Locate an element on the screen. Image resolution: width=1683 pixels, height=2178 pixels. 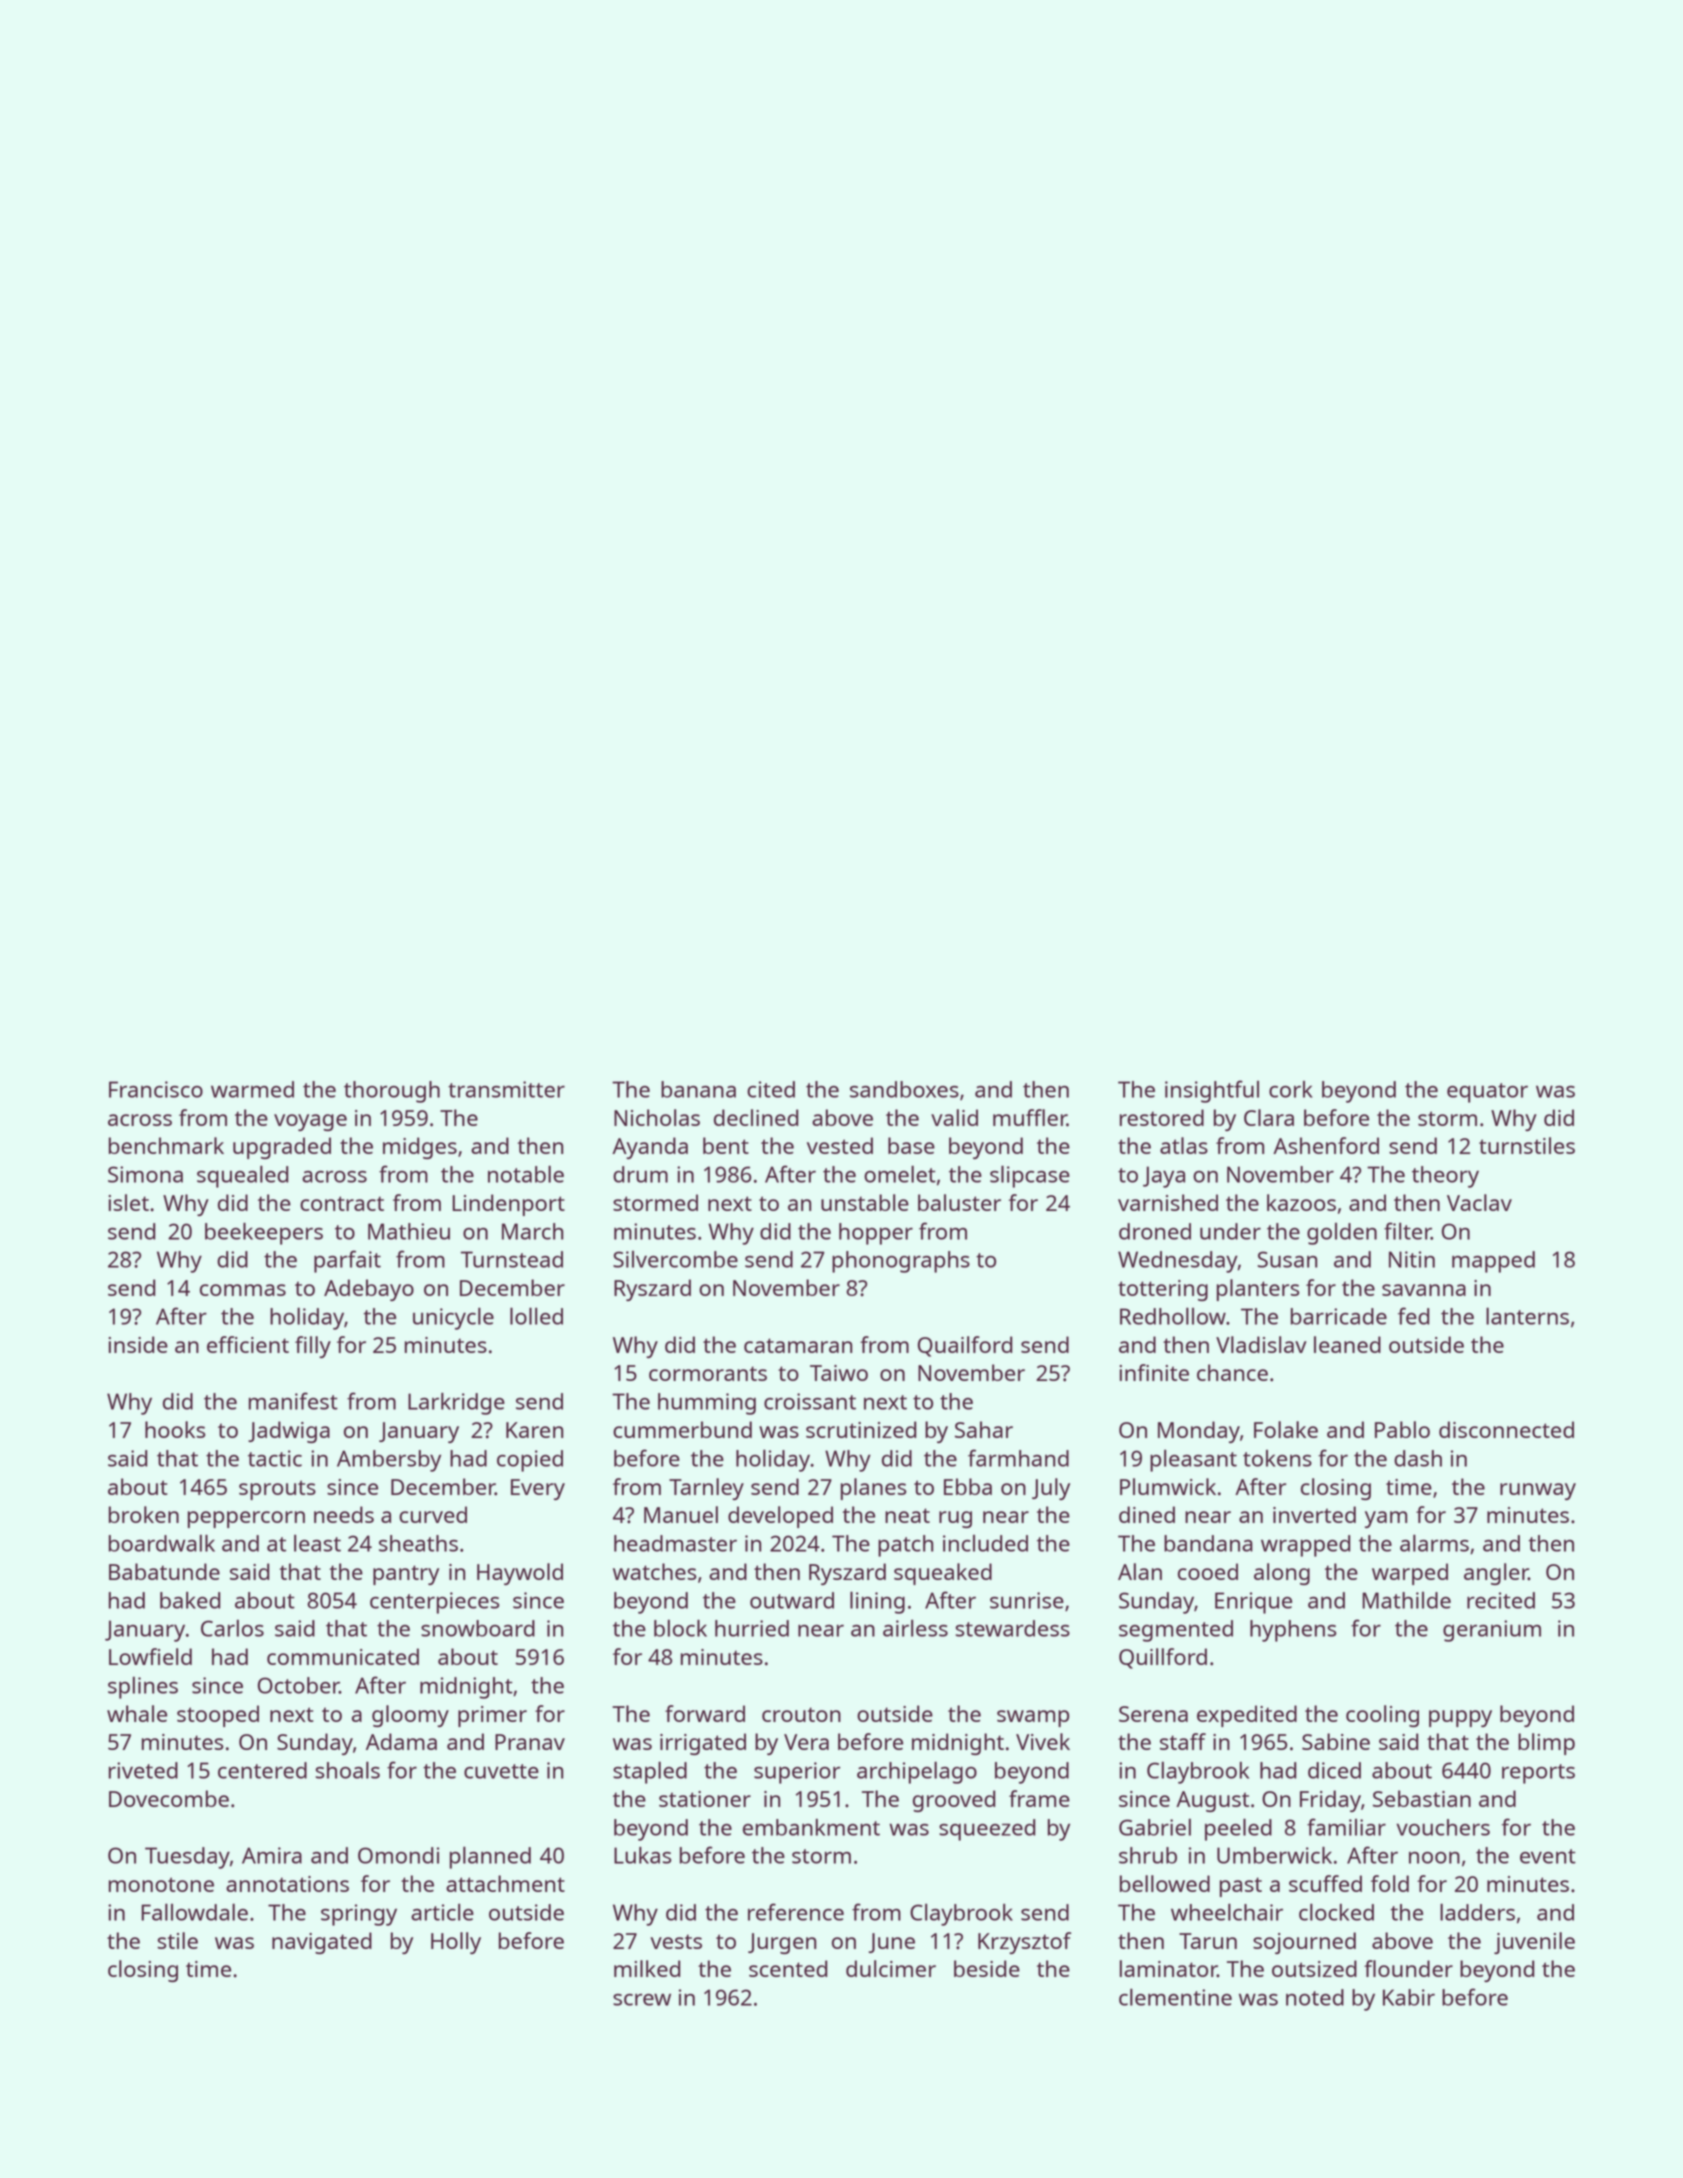
navigated is located at coordinates (322, 1943).
